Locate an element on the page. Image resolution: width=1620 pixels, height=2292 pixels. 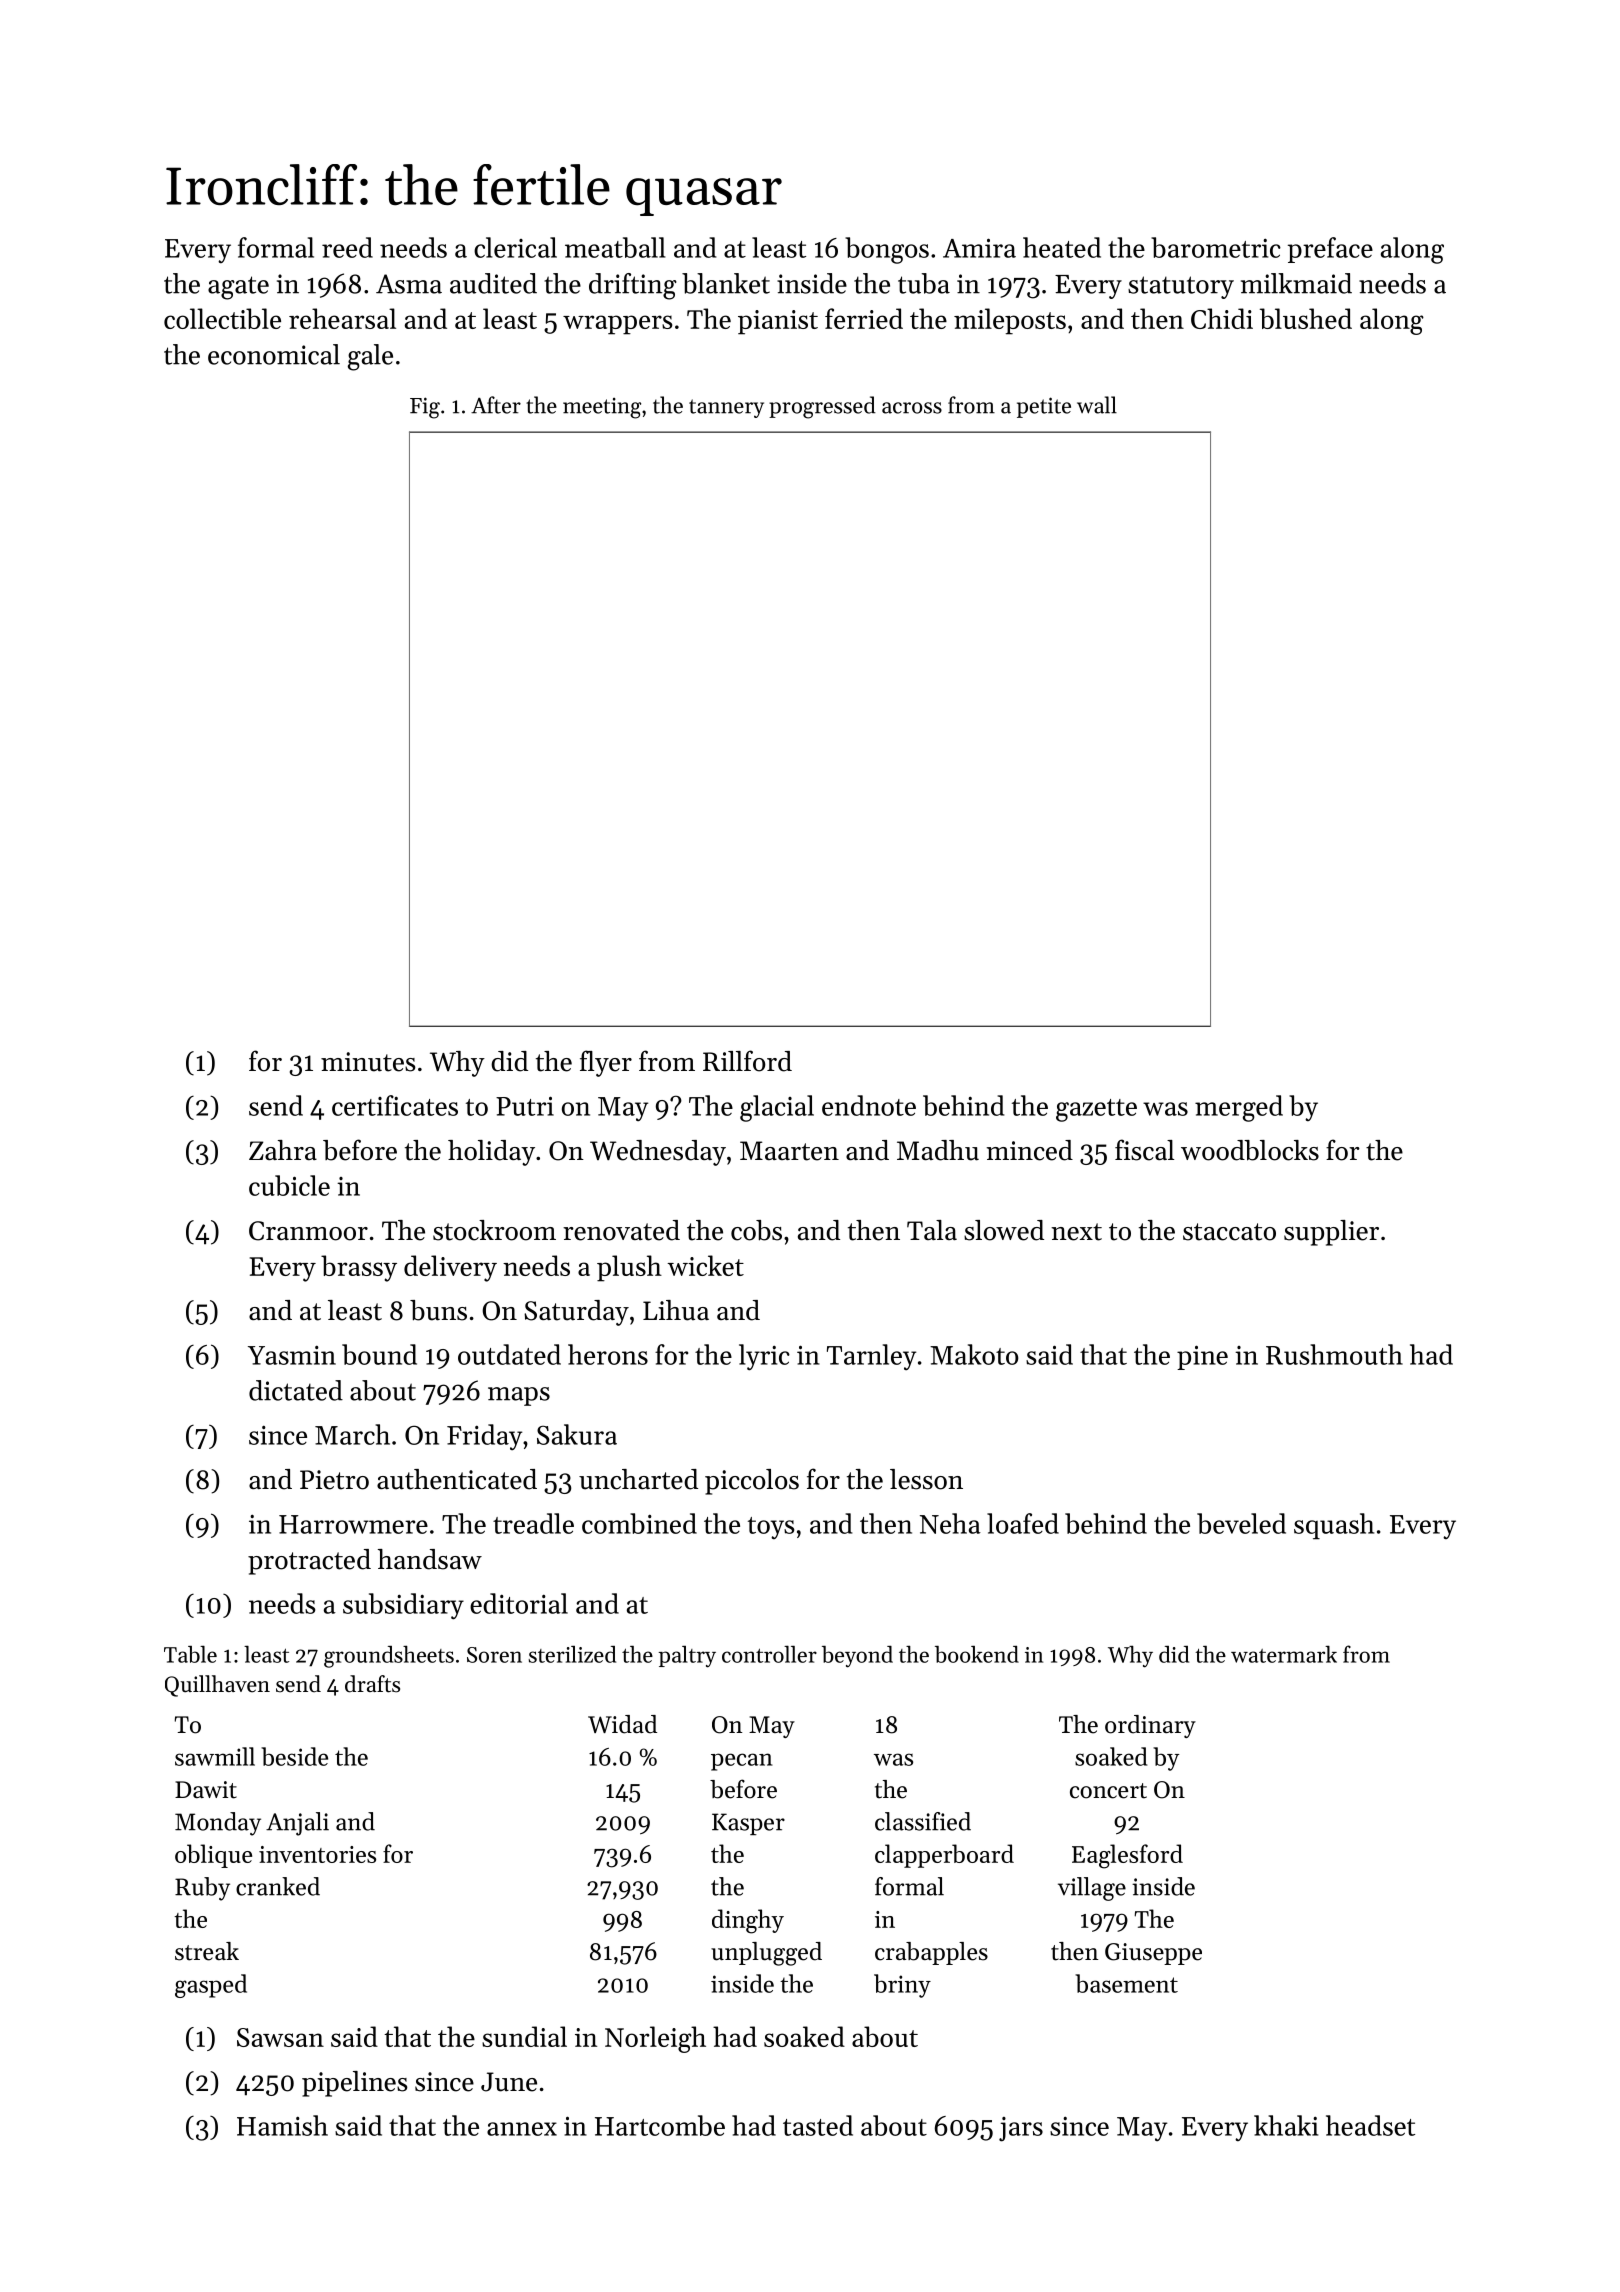
Hamish is located at coordinates (282, 2125).
